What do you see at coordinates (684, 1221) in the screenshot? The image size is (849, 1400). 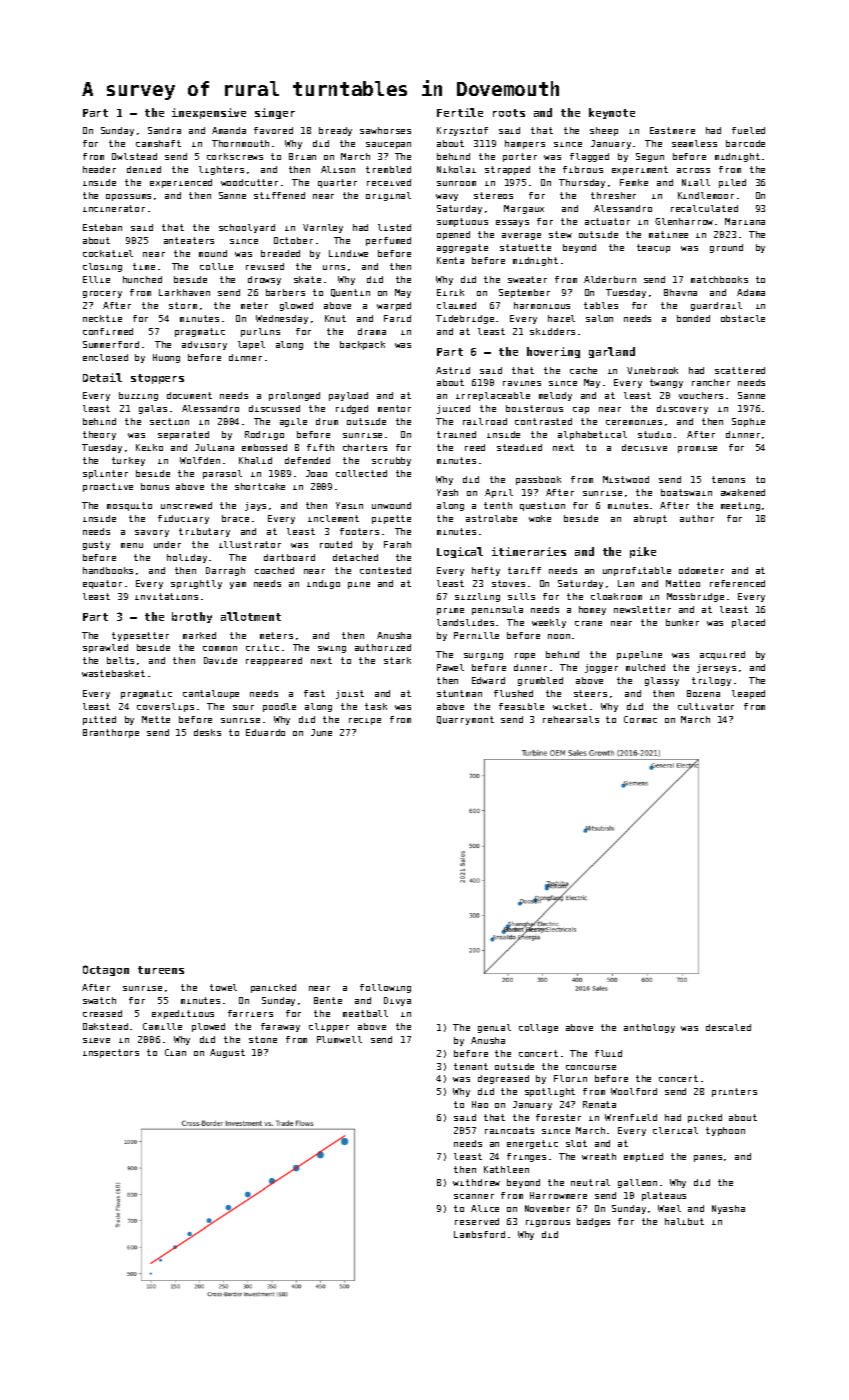 I see `halibut` at bounding box center [684, 1221].
